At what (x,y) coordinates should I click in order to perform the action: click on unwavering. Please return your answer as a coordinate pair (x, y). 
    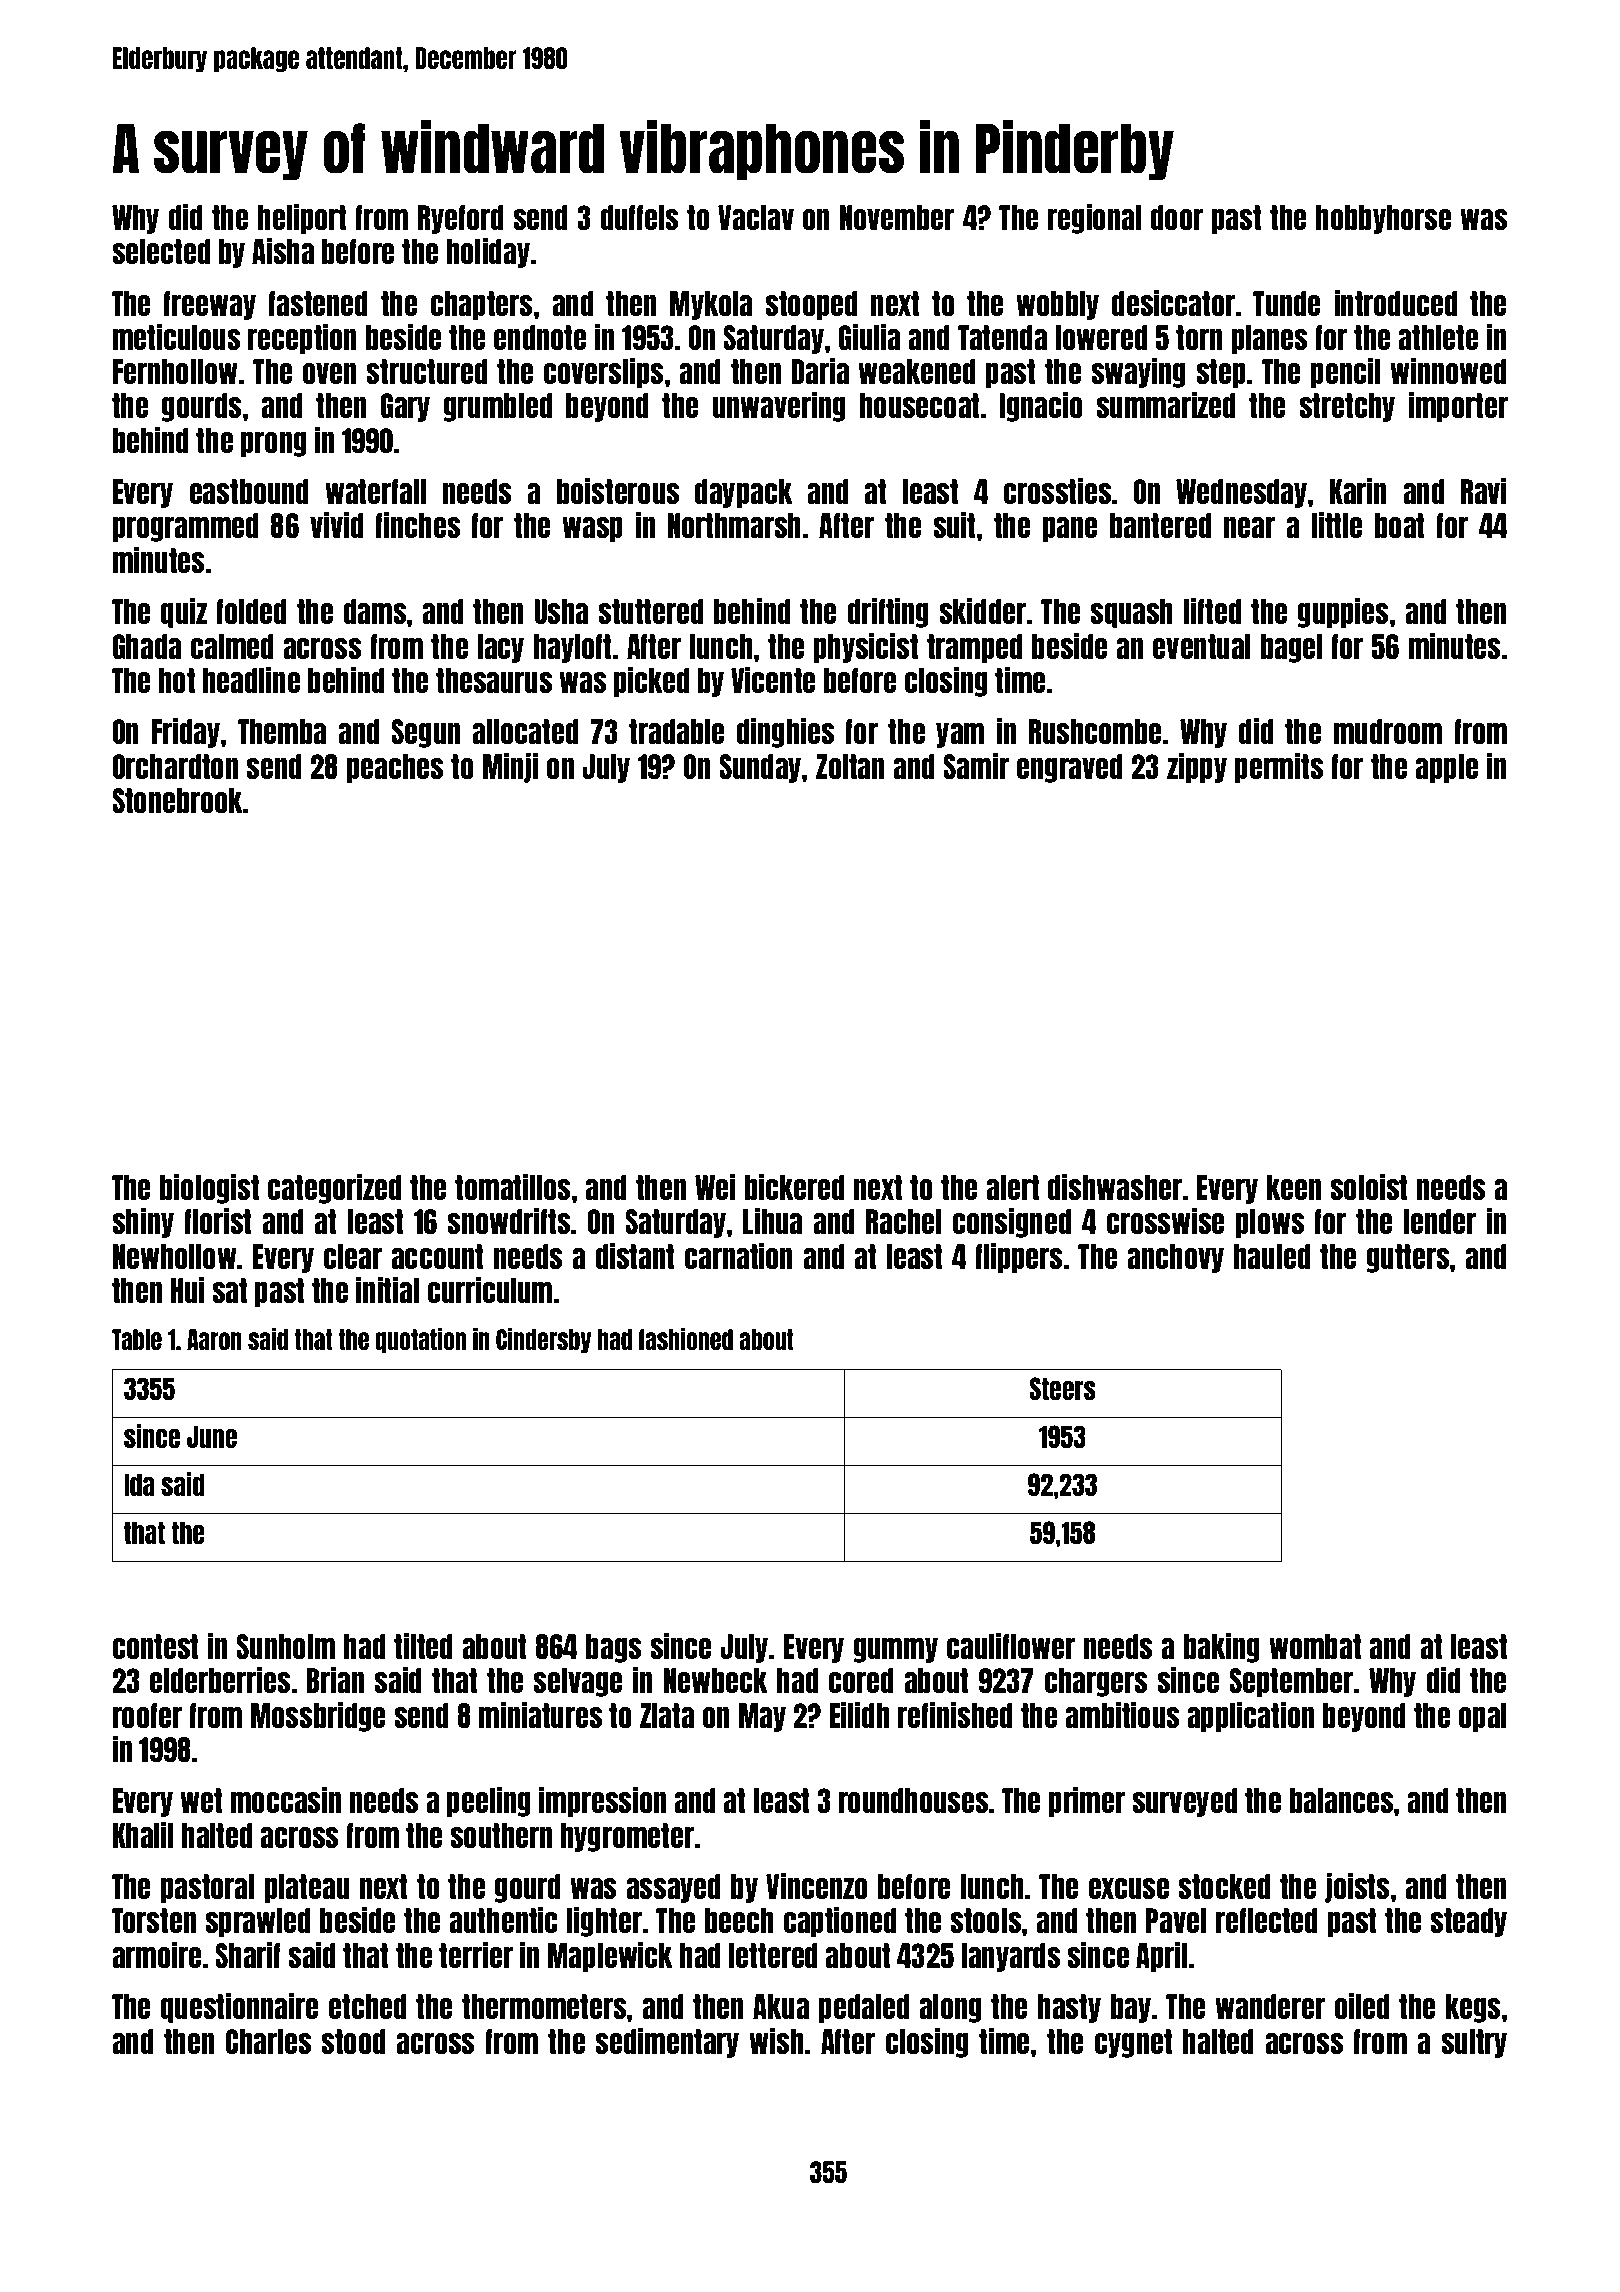
    Looking at the image, I should click on (779, 406).
